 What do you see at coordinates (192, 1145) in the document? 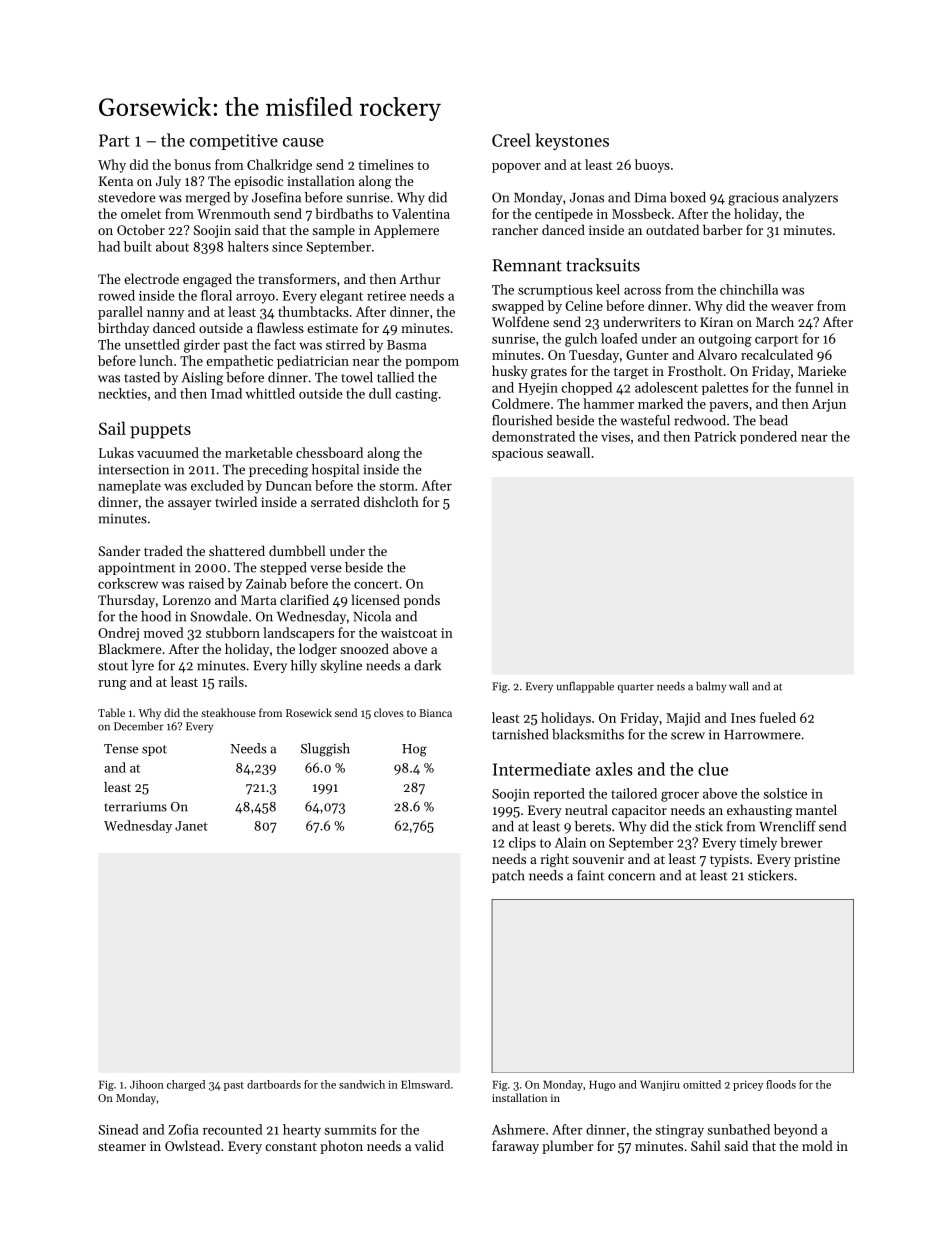
I see `Owlstead` at bounding box center [192, 1145].
